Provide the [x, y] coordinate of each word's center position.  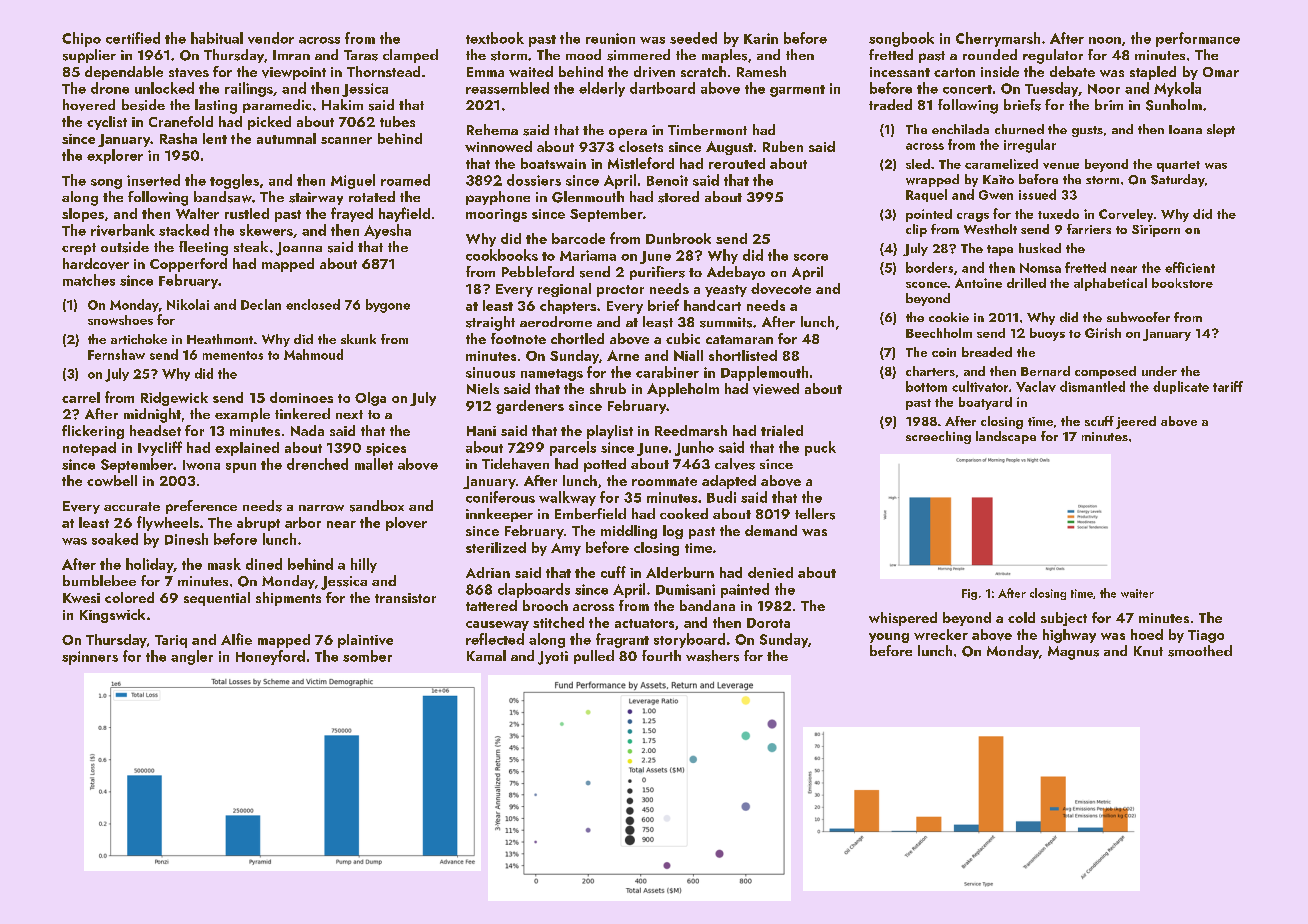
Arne [623, 355]
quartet [1178, 166]
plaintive [365, 641]
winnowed [498, 146]
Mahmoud [313, 354]
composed [1105, 372]
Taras [361, 55]
